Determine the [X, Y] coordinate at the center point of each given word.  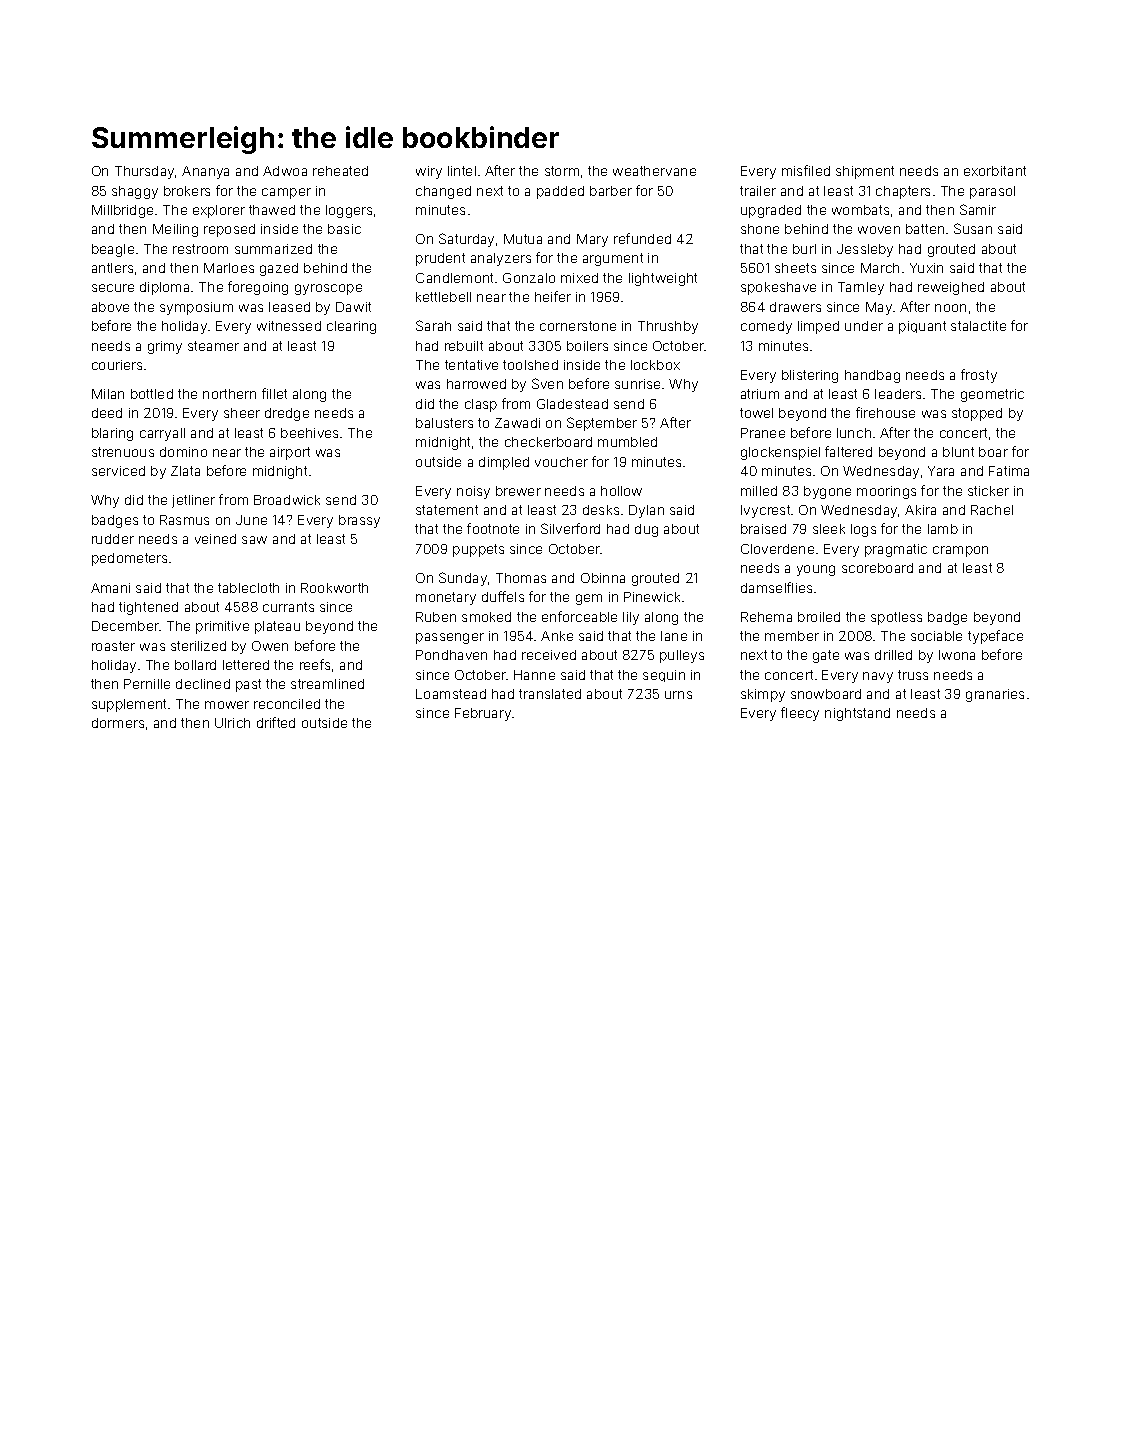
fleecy [800, 714]
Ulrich [232, 723]
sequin [664, 676]
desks [601, 510]
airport [290, 453]
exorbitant [995, 171]
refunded [642, 238]
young [816, 570]
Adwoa [285, 171]
